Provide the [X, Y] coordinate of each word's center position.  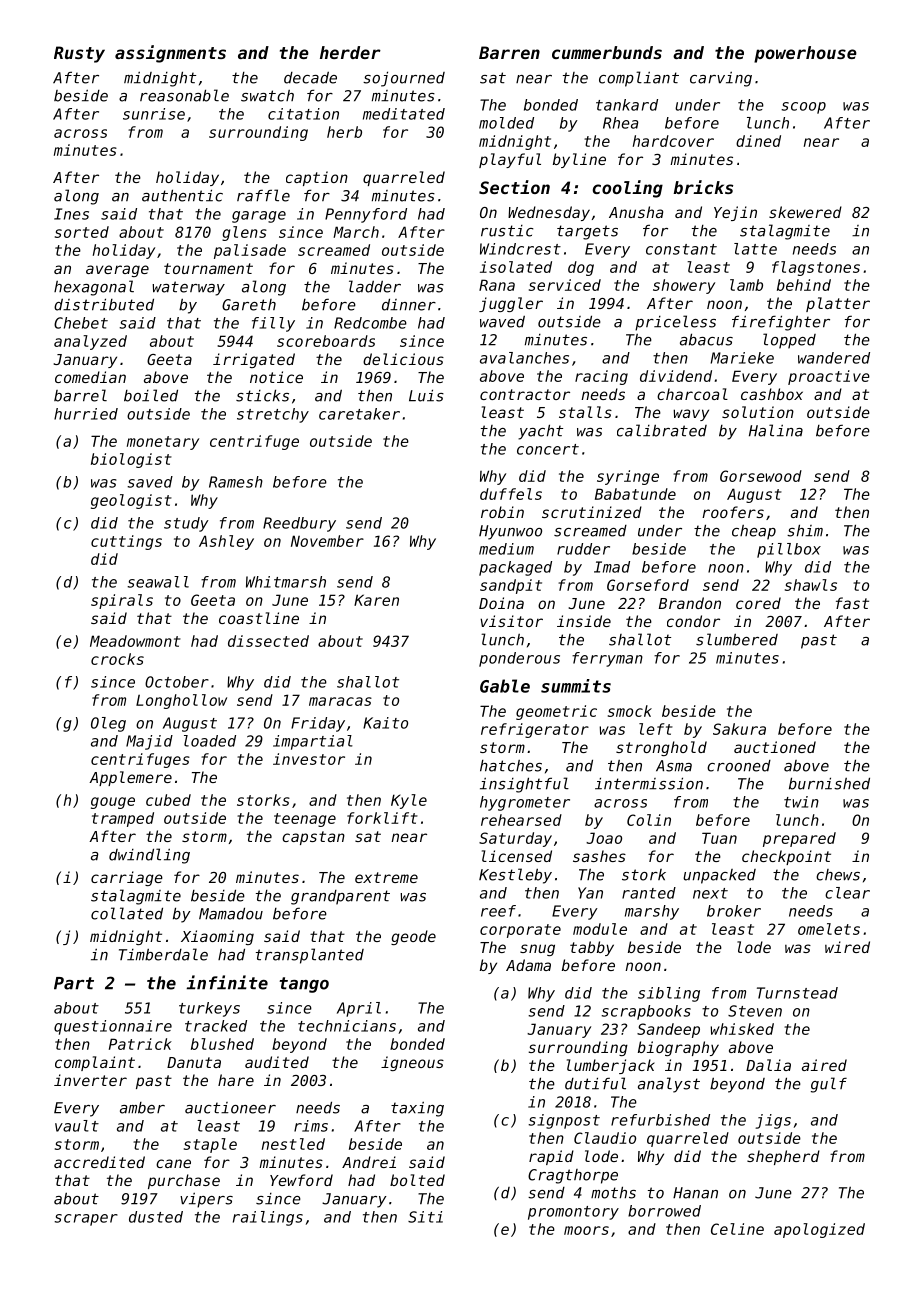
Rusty [79, 54]
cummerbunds [607, 52]
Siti [425, 1217]
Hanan [695, 1193]
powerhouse [805, 54]
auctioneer [230, 1108]
